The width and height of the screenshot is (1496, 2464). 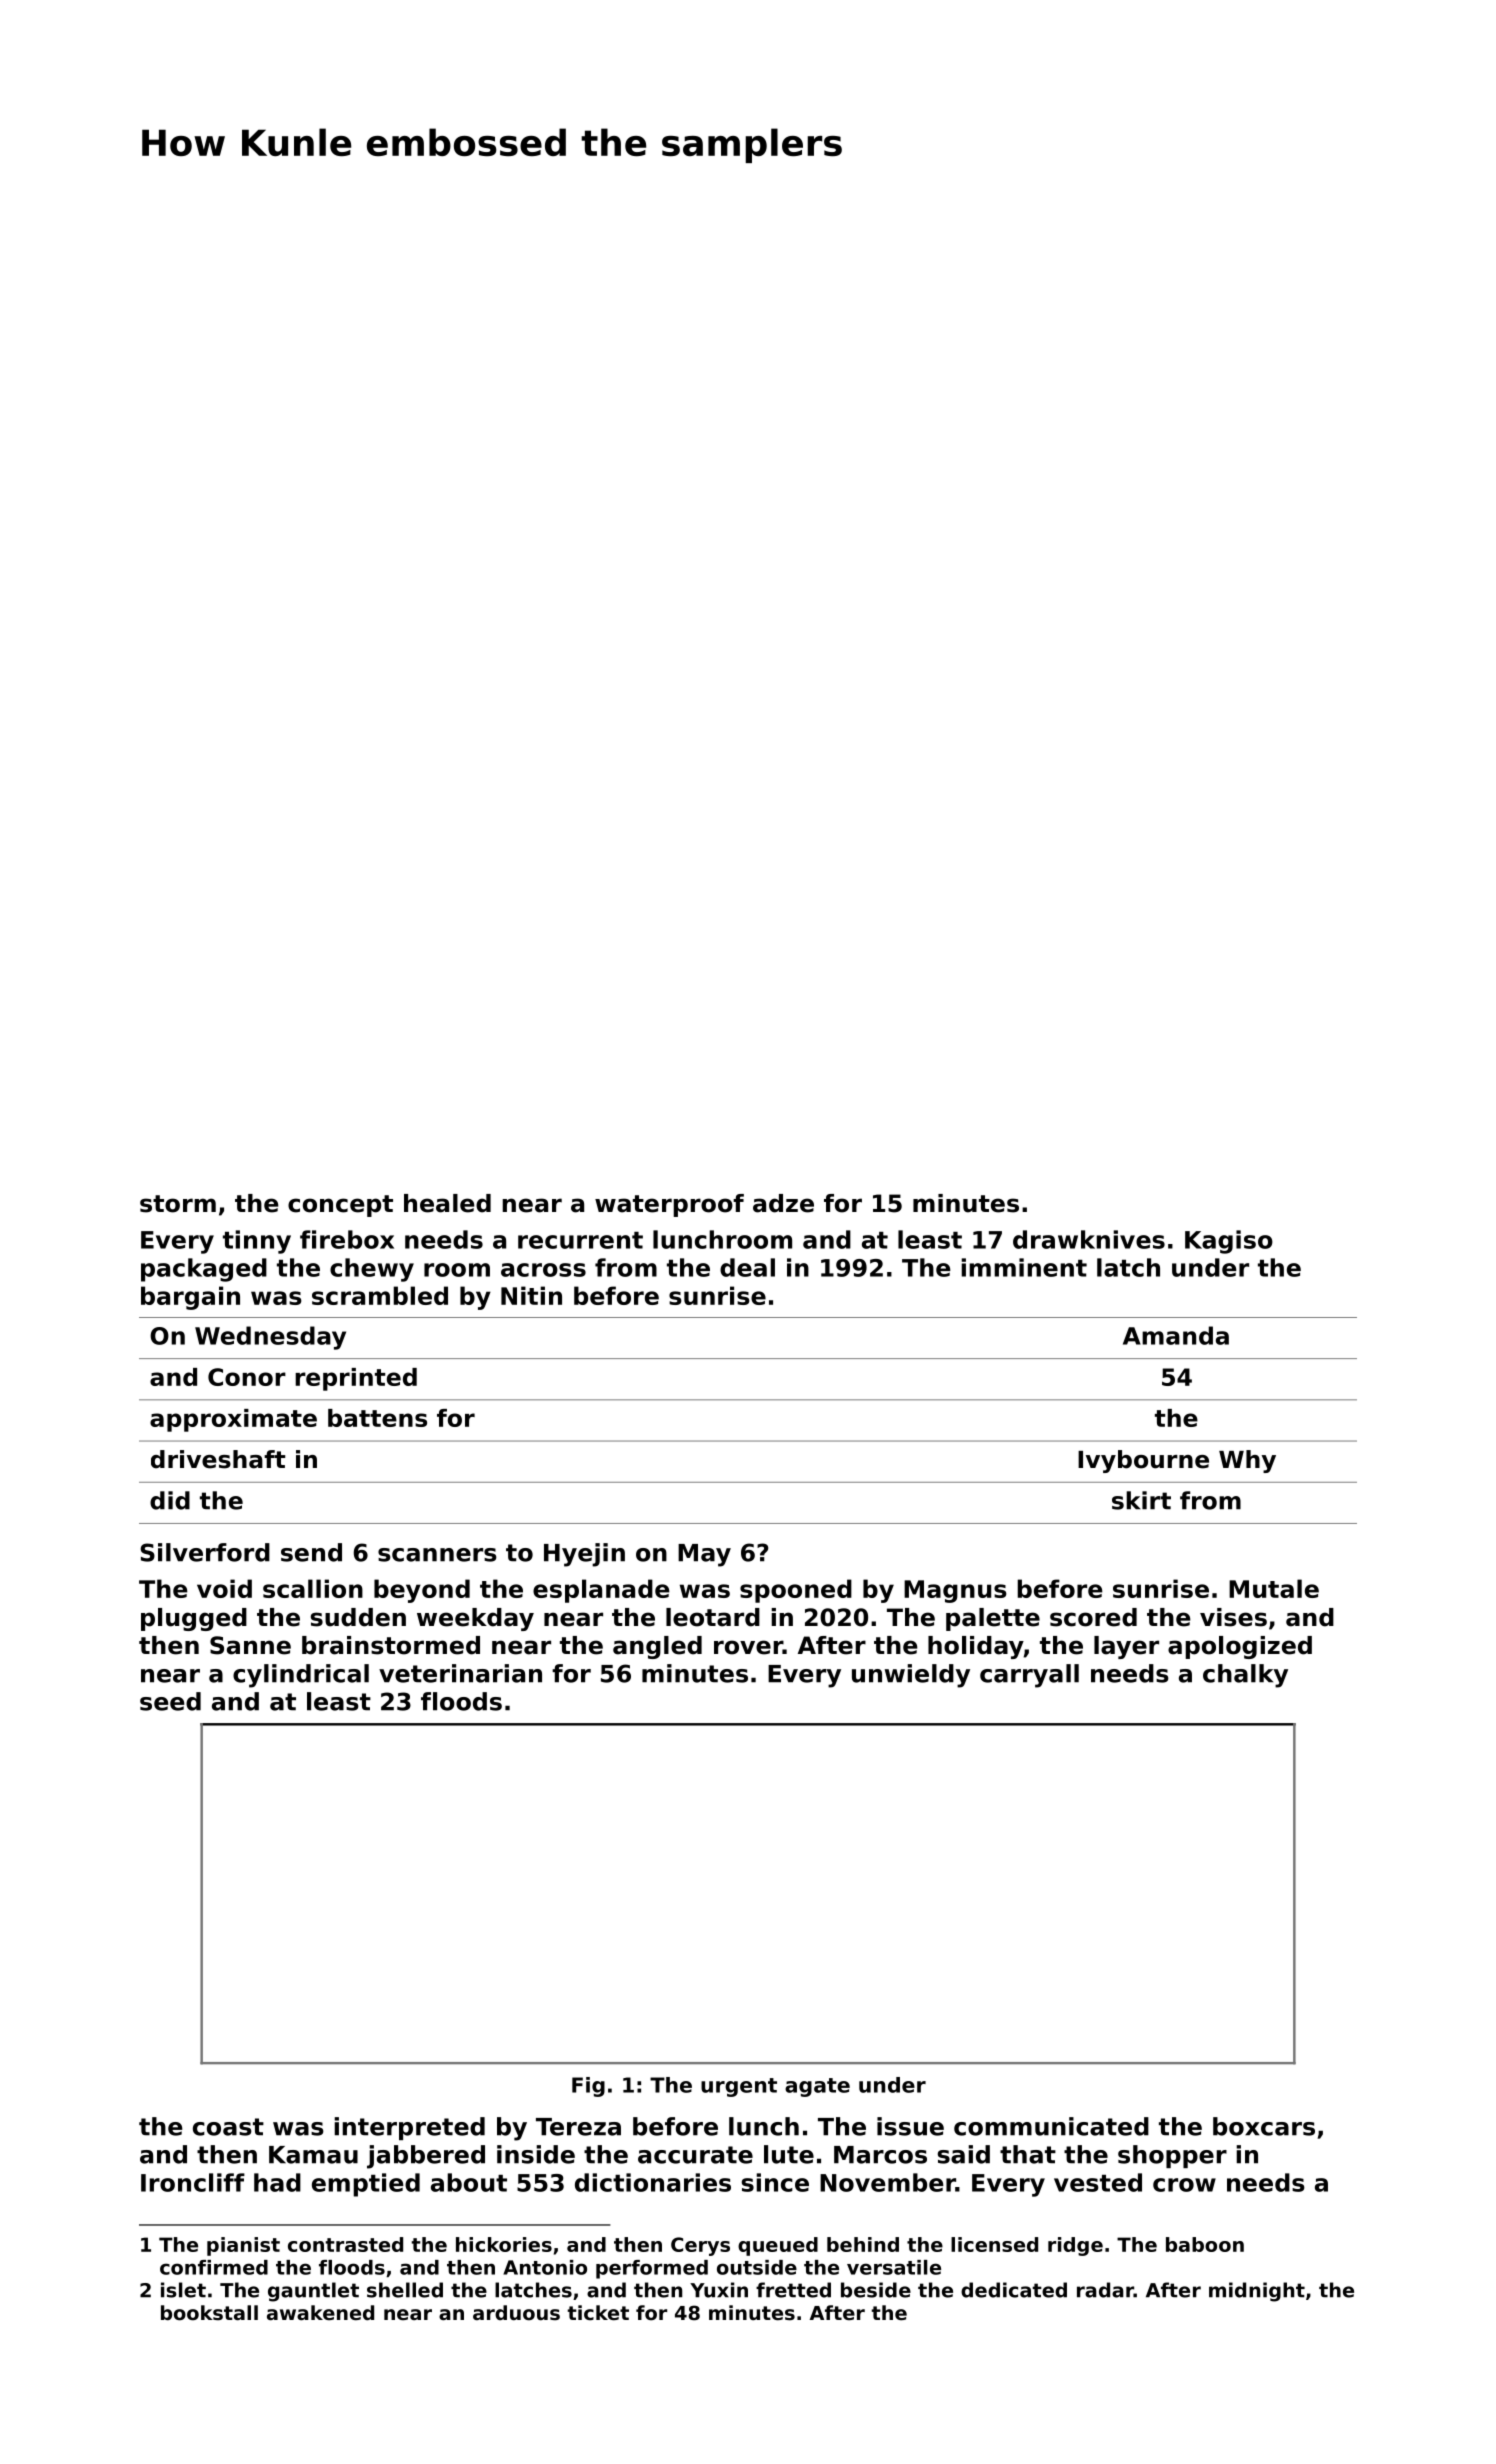 What do you see at coordinates (340, 1206) in the screenshot?
I see `concept` at bounding box center [340, 1206].
